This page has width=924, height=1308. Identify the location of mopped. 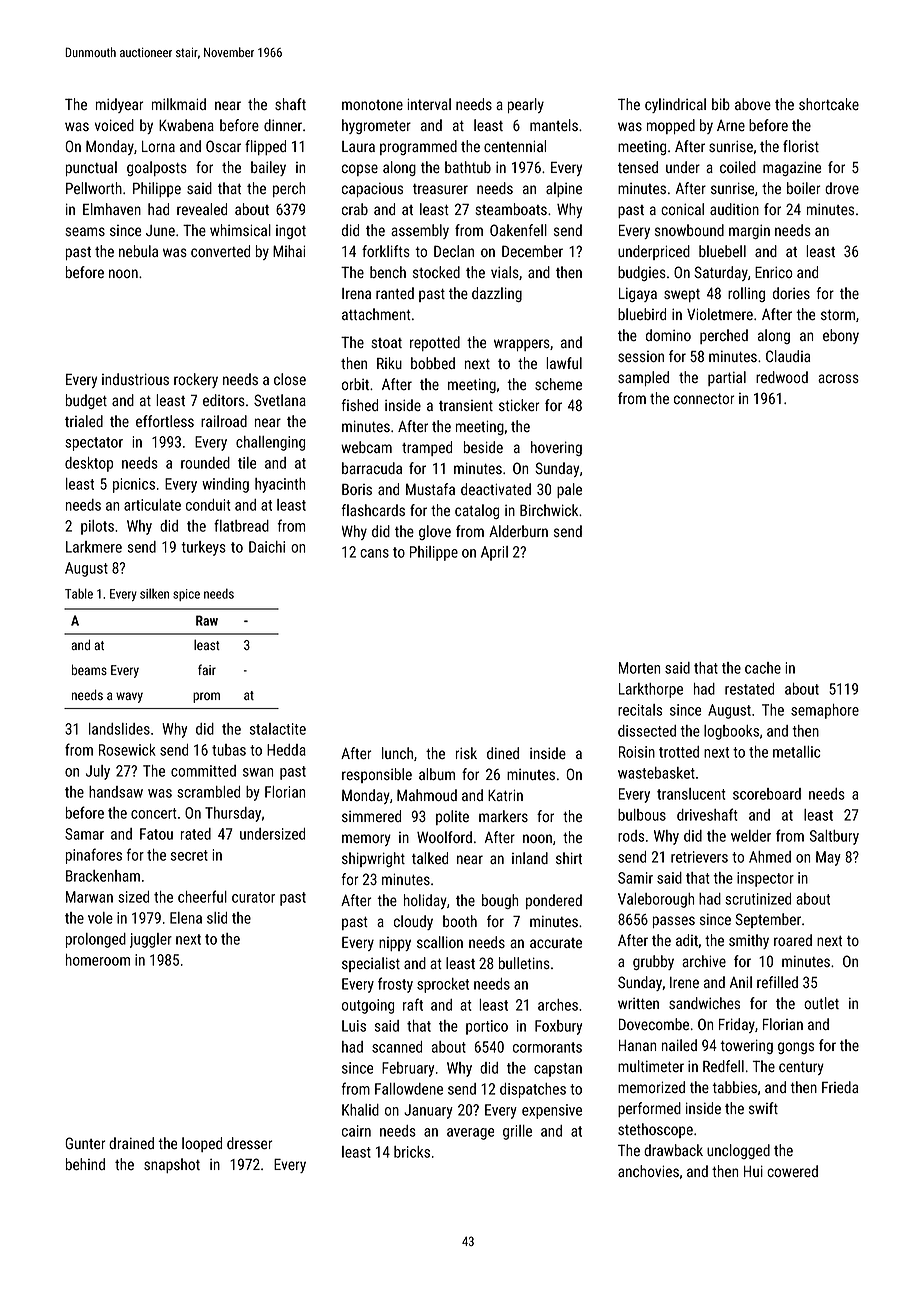
(671, 126).
